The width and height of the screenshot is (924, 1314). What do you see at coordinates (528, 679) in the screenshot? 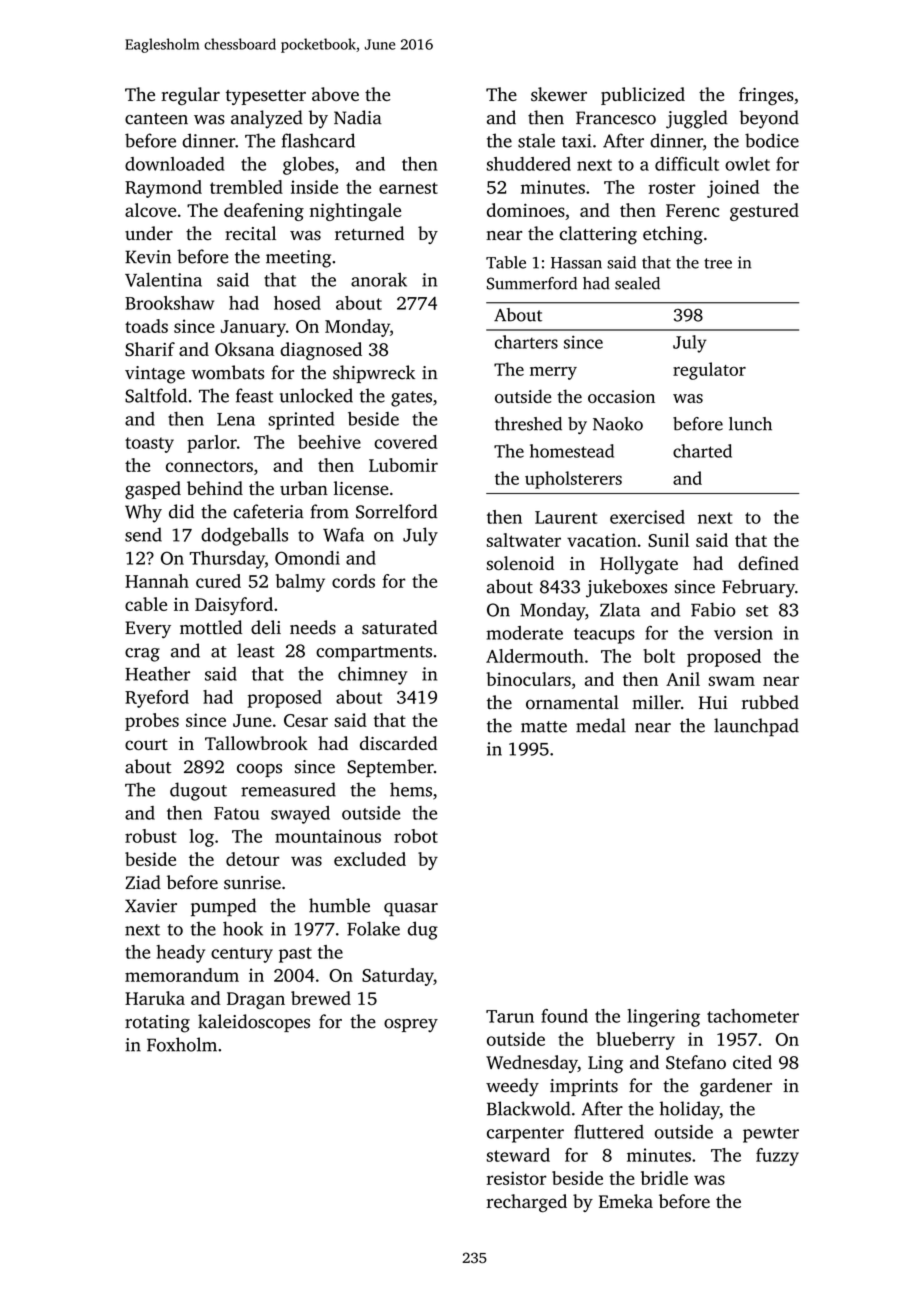
I see `binoculars` at bounding box center [528, 679].
